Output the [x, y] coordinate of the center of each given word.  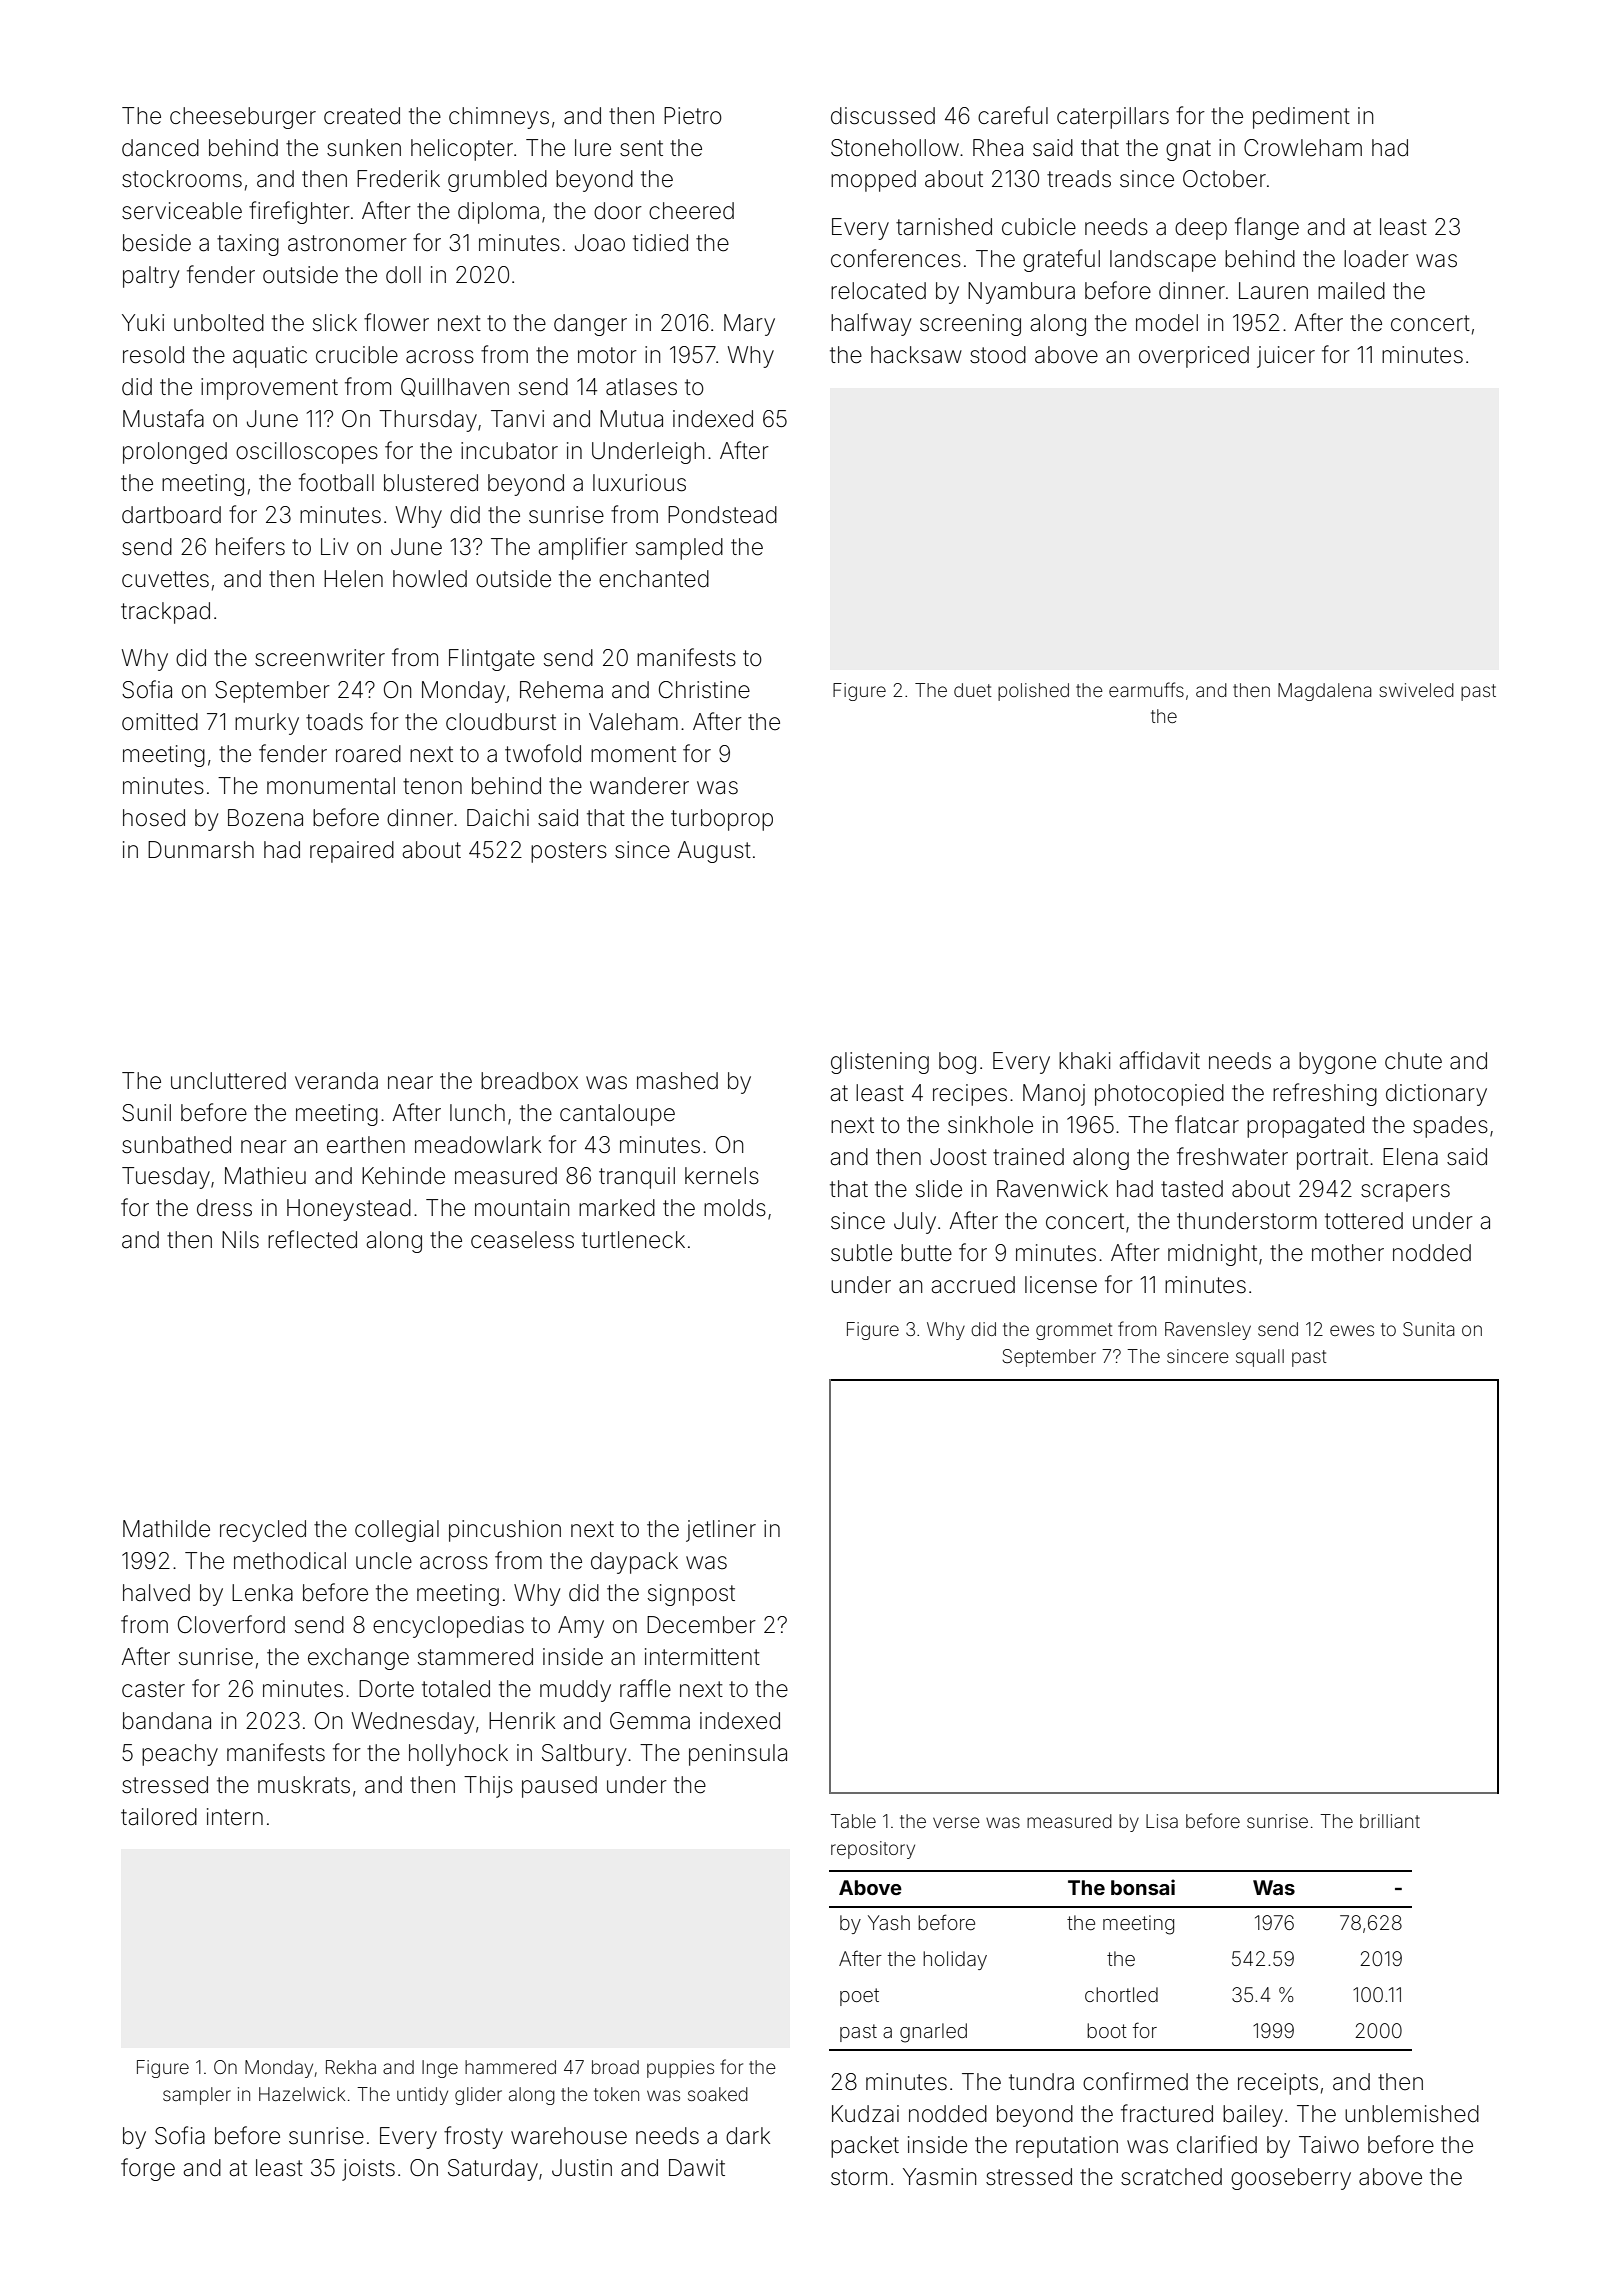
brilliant [1390, 1821]
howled [430, 579]
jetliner [721, 1531]
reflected [312, 1239]
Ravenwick [1052, 1189]
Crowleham [1303, 148]
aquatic [270, 357]
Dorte [386, 1689]
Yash [889, 1922]
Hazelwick [302, 2094]
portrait [1332, 1159]
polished [1033, 692]
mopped [873, 181]
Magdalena [1325, 692]
